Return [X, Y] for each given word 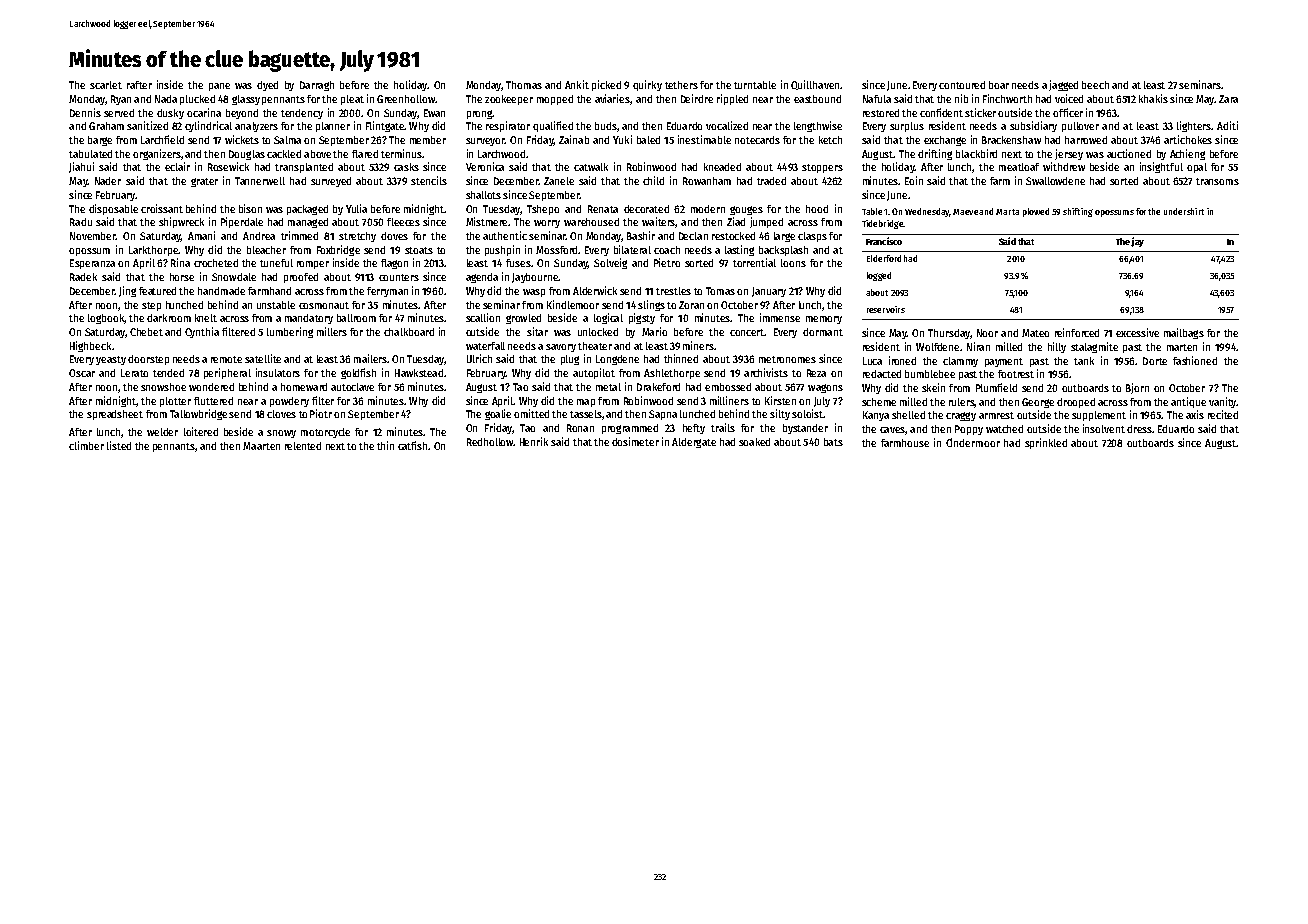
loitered [201, 431]
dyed [267, 86]
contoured [962, 85]
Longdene [617, 360]
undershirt [1184, 211]
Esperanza [92, 264]
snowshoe [163, 387]
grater [204, 182]
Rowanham [707, 181]
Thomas [524, 85]
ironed [902, 360]
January [769, 292]
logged [879, 276]
